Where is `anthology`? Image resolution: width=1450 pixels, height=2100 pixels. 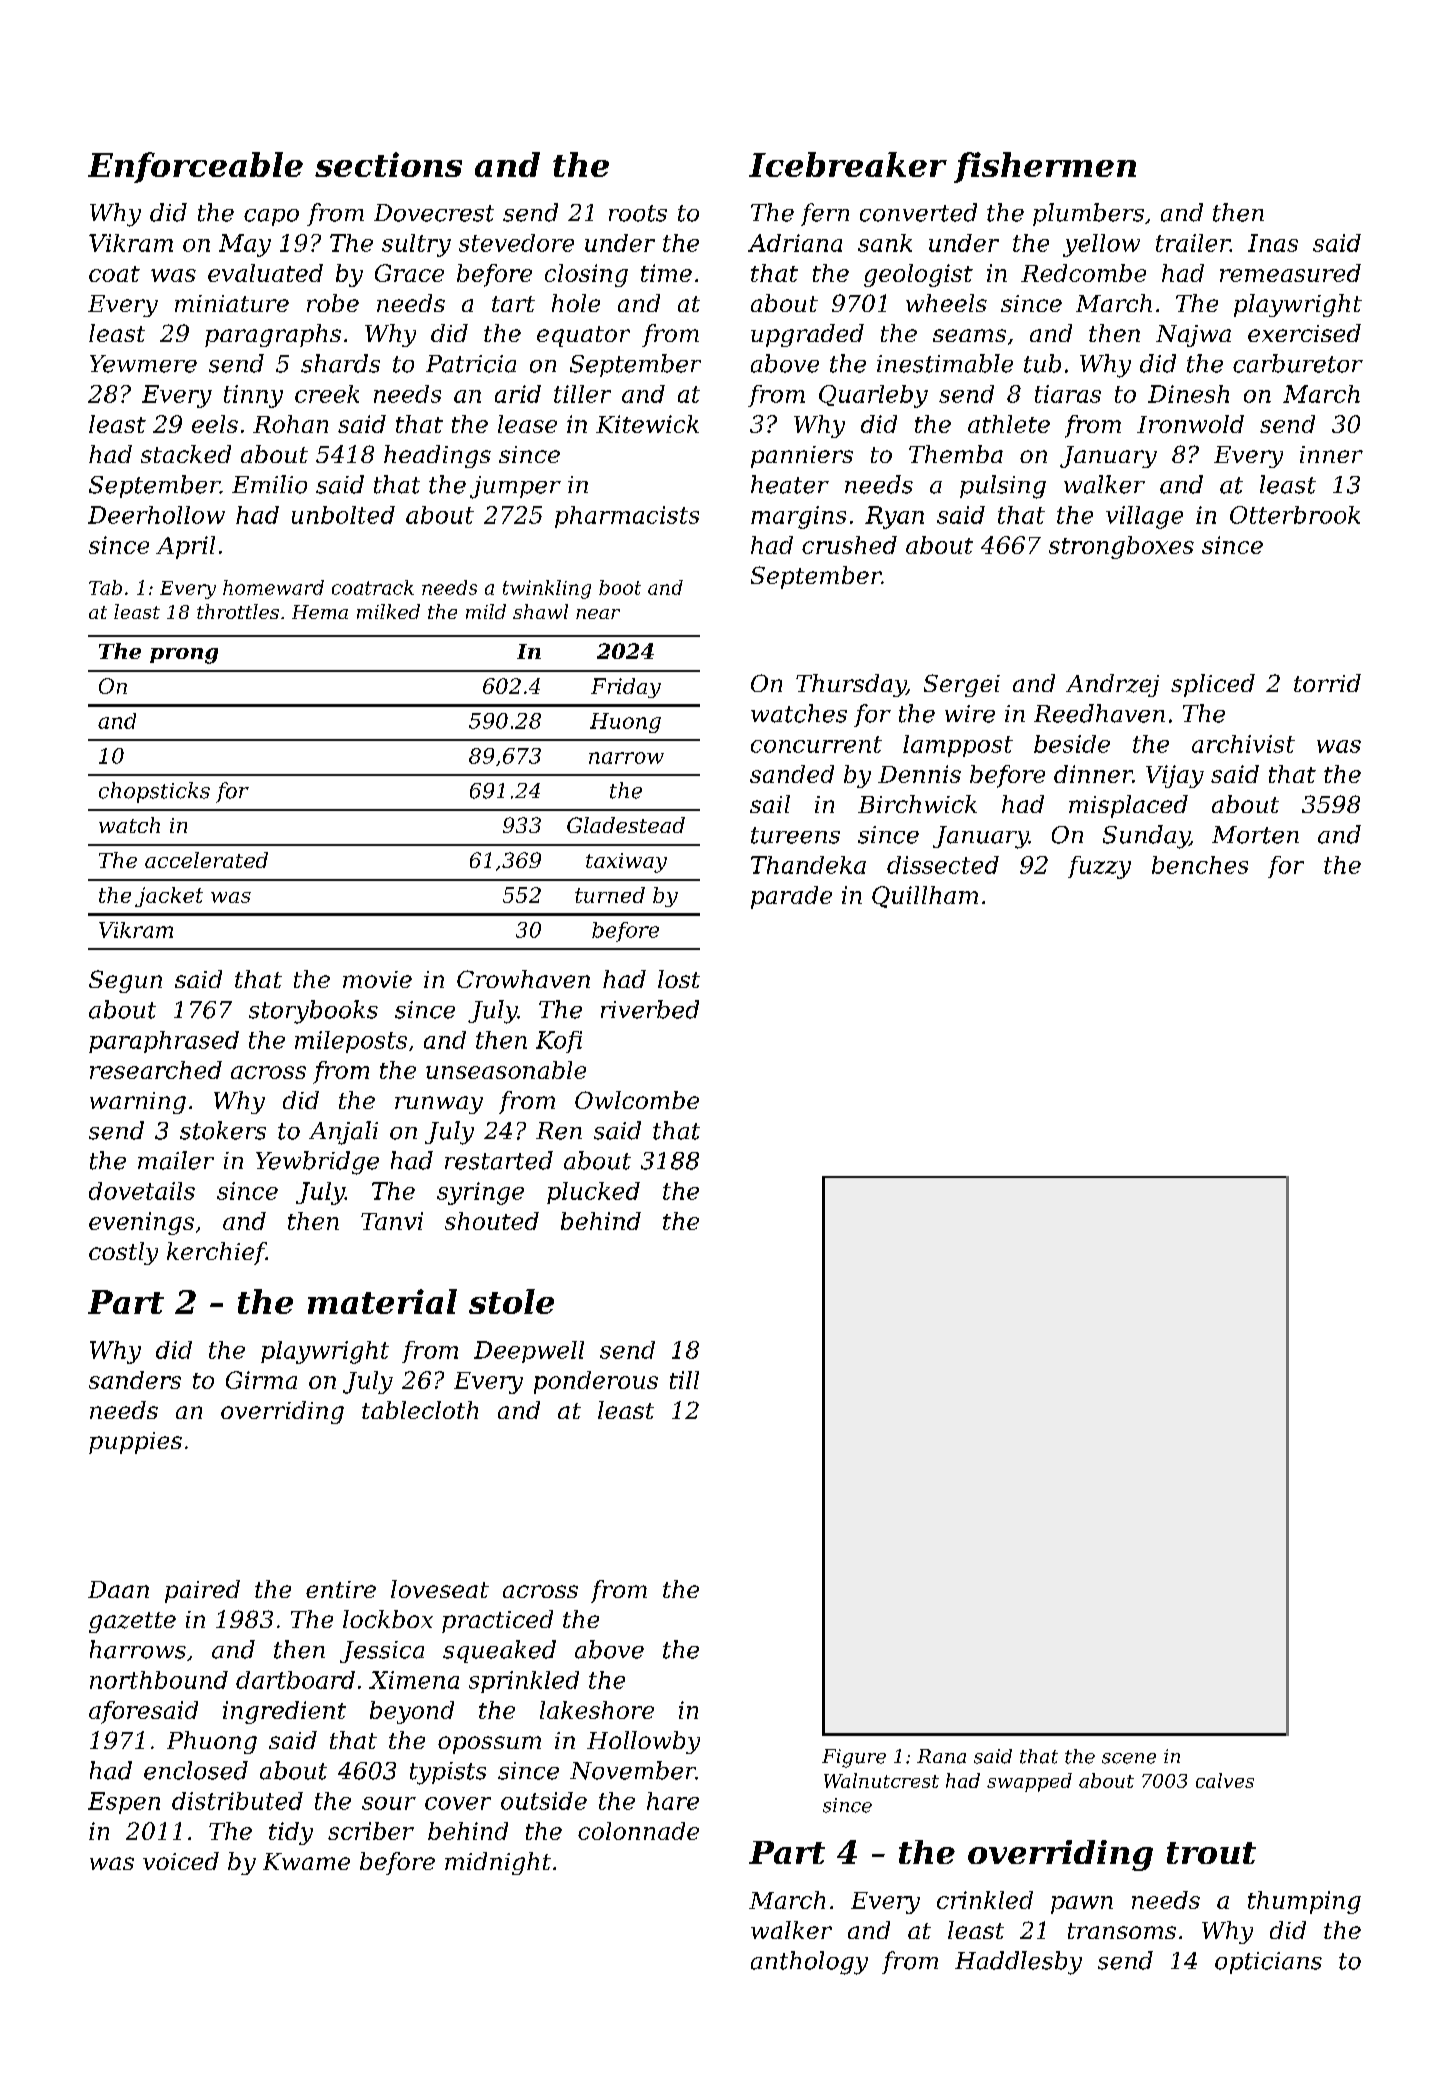 anthology is located at coordinates (809, 1963).
